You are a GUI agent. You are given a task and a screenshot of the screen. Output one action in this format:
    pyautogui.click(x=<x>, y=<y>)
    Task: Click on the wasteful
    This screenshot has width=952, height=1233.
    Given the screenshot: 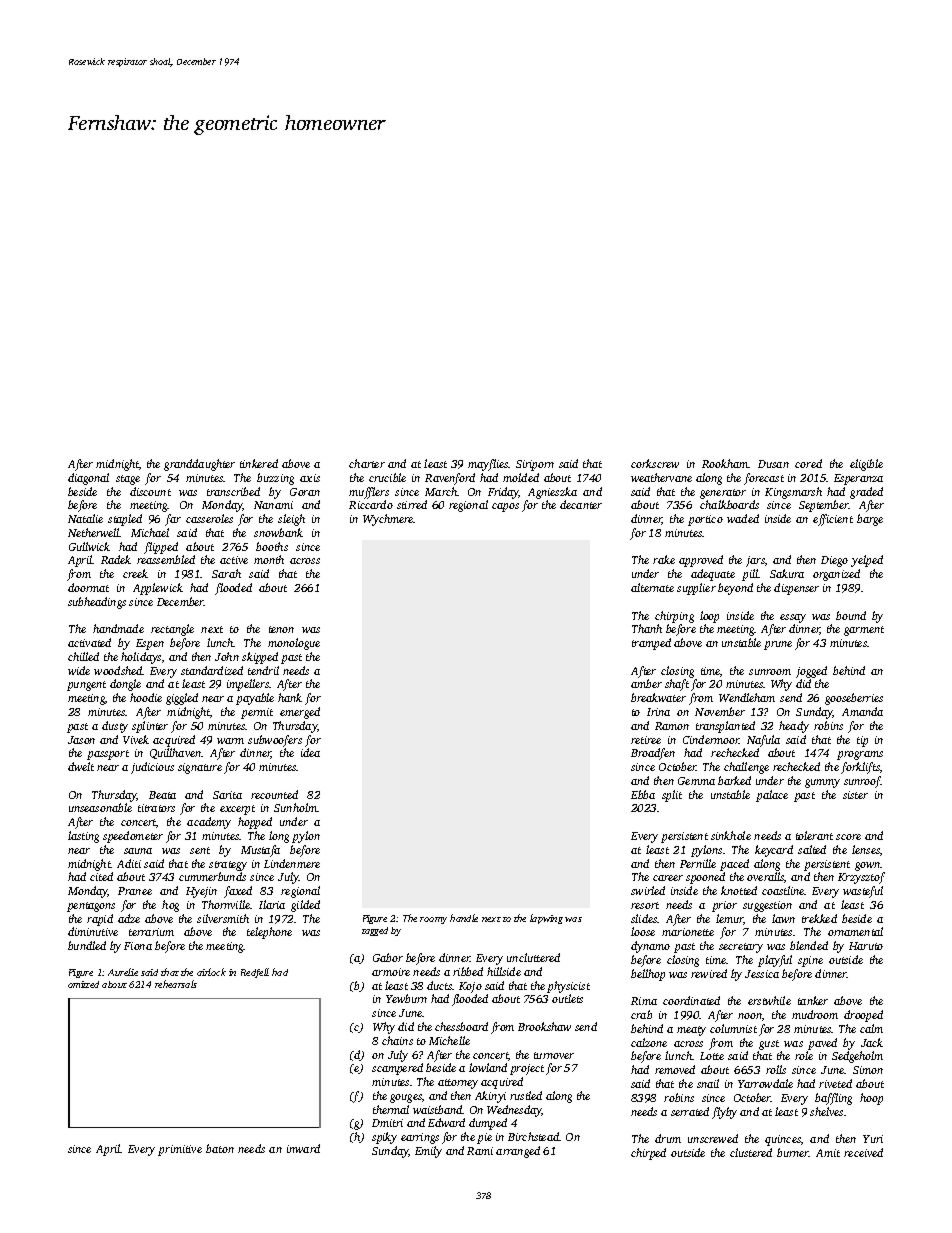 What is the action you would take?
    pyautogui.click(x=863, y=892)
